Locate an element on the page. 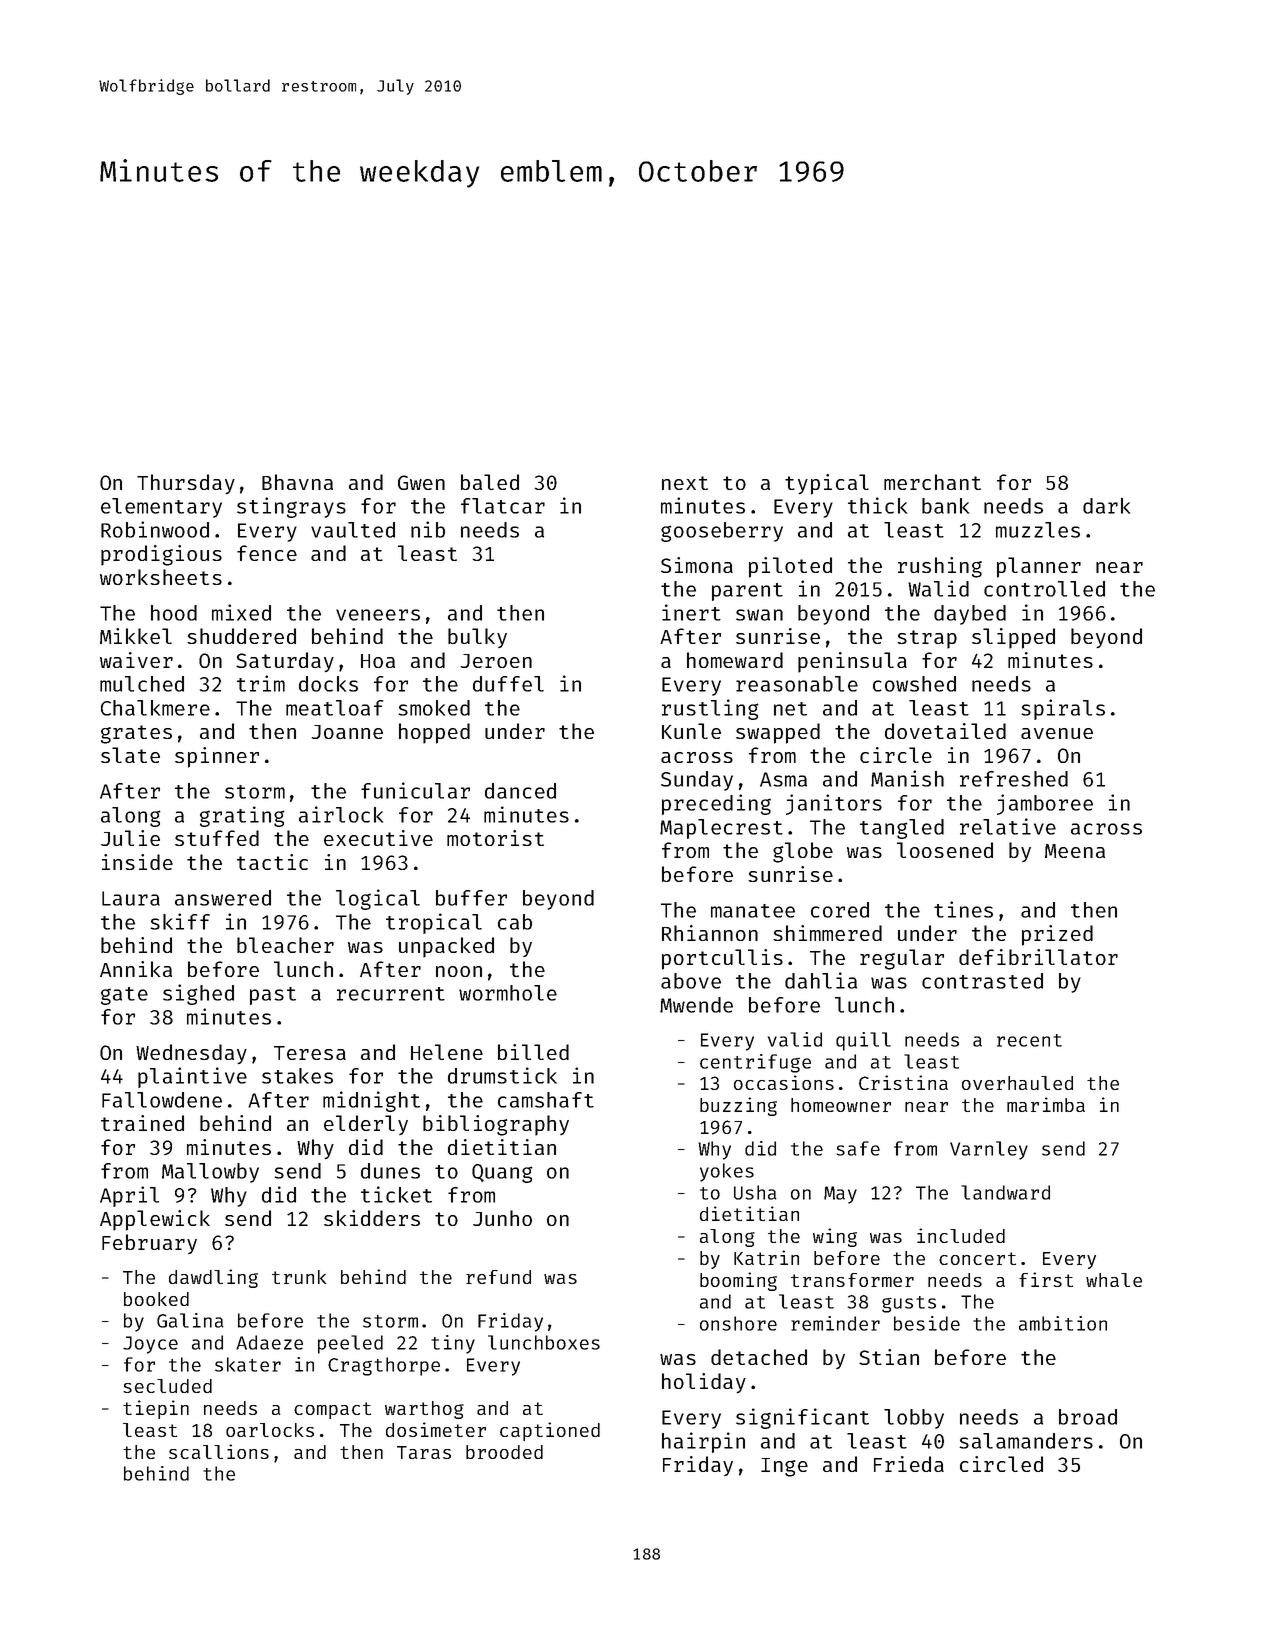 This page has height=1636, width=1265. gooseberry is located at coordinates (722, 532).
